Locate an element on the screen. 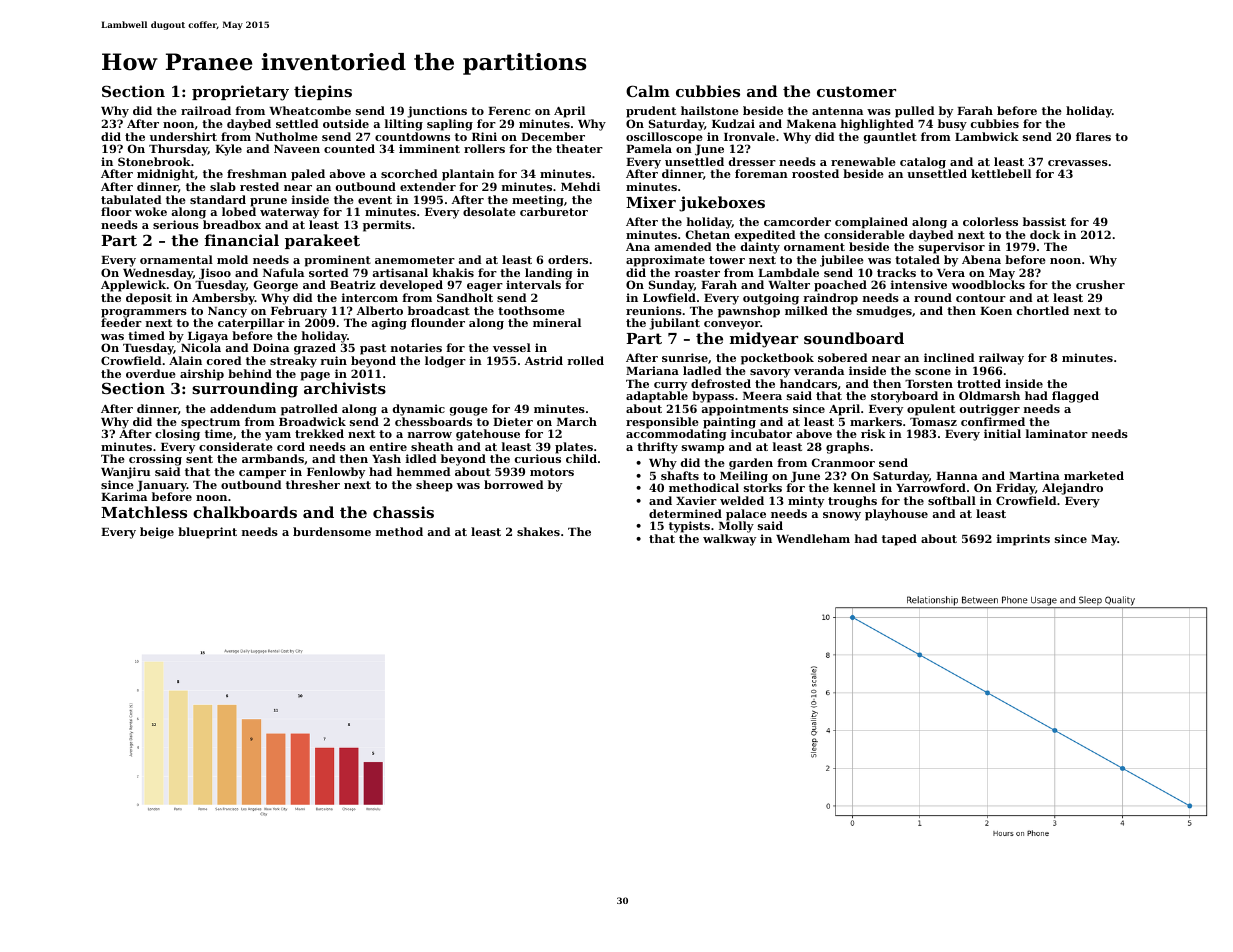 The height and width of the screenshot is (952, 1233). Calm is located at coordinates (648, 91).
